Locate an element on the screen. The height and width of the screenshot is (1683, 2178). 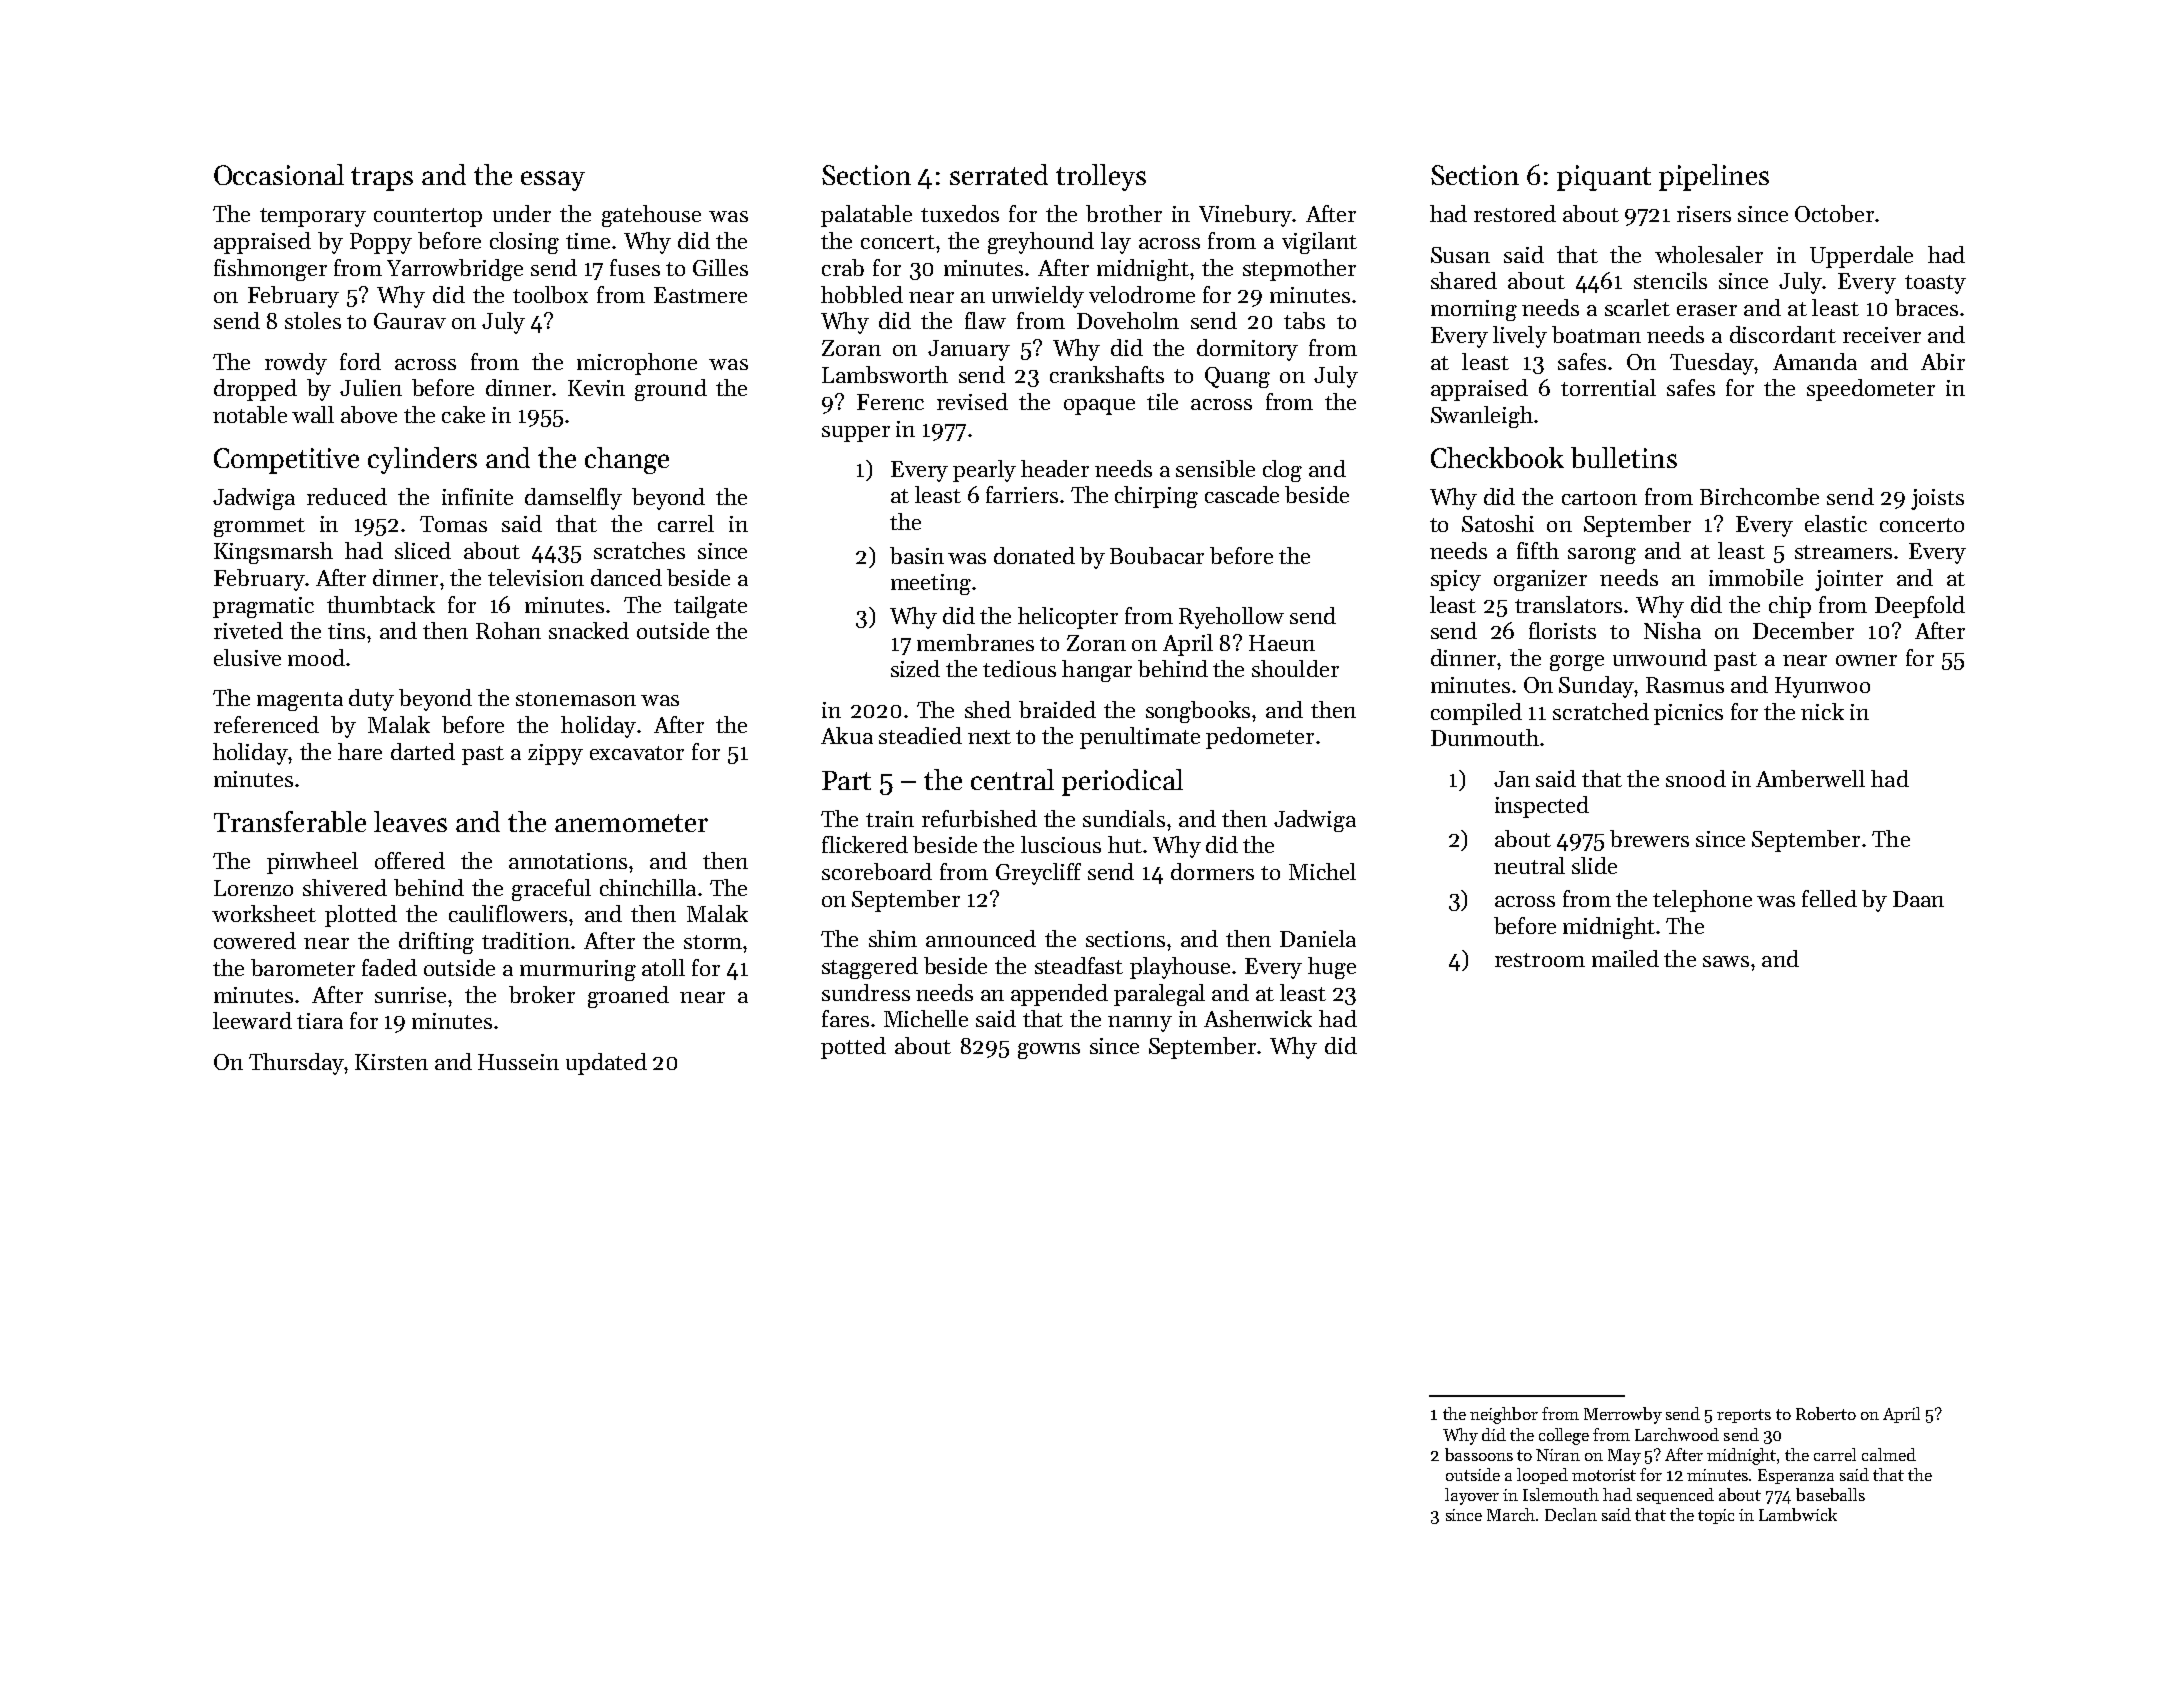
playhouse is located at coordinates (1180, 968).
